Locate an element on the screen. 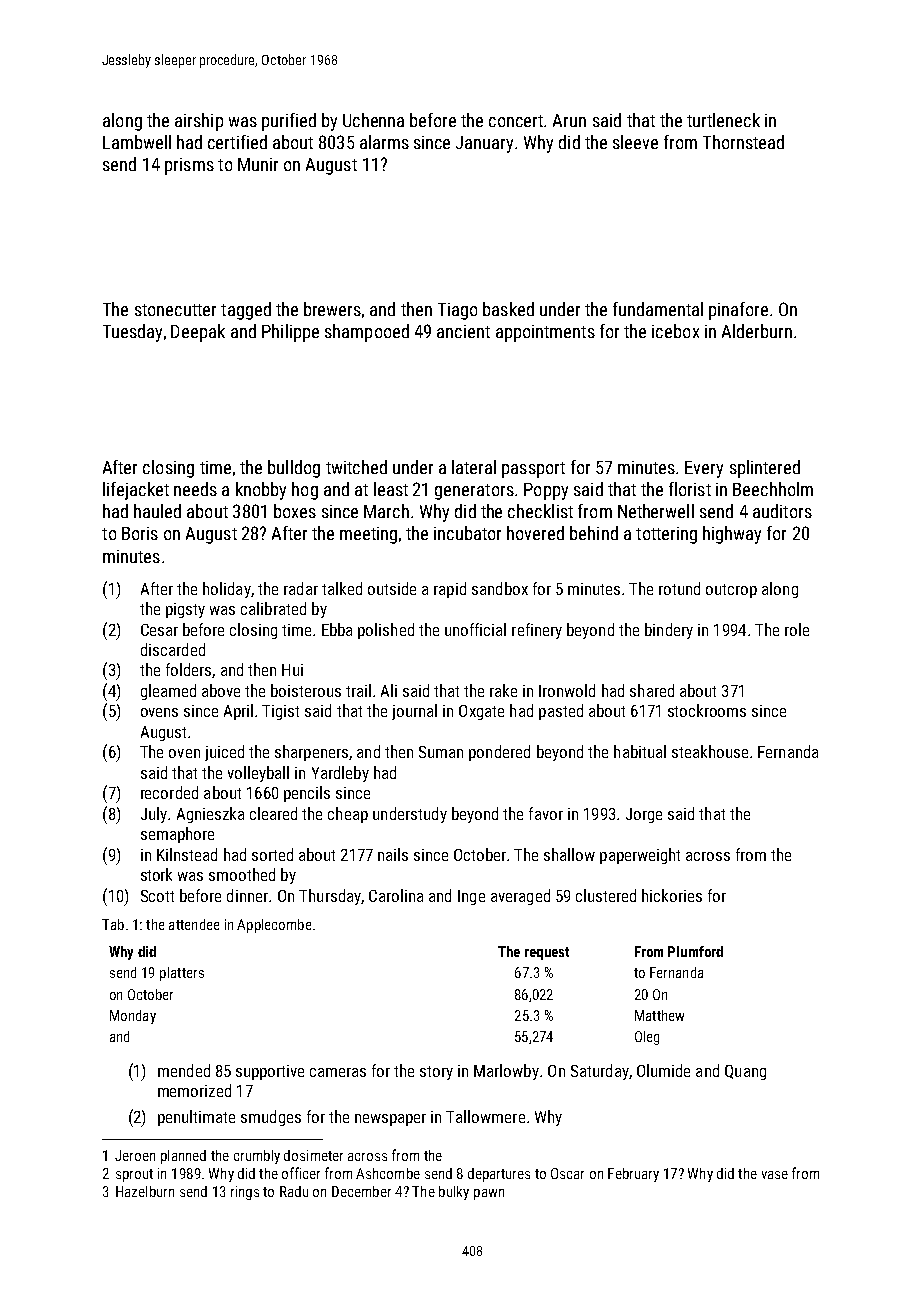 The width and height of the screenshot is (924, 1314). pasted is located at coordinates (561, 712).
